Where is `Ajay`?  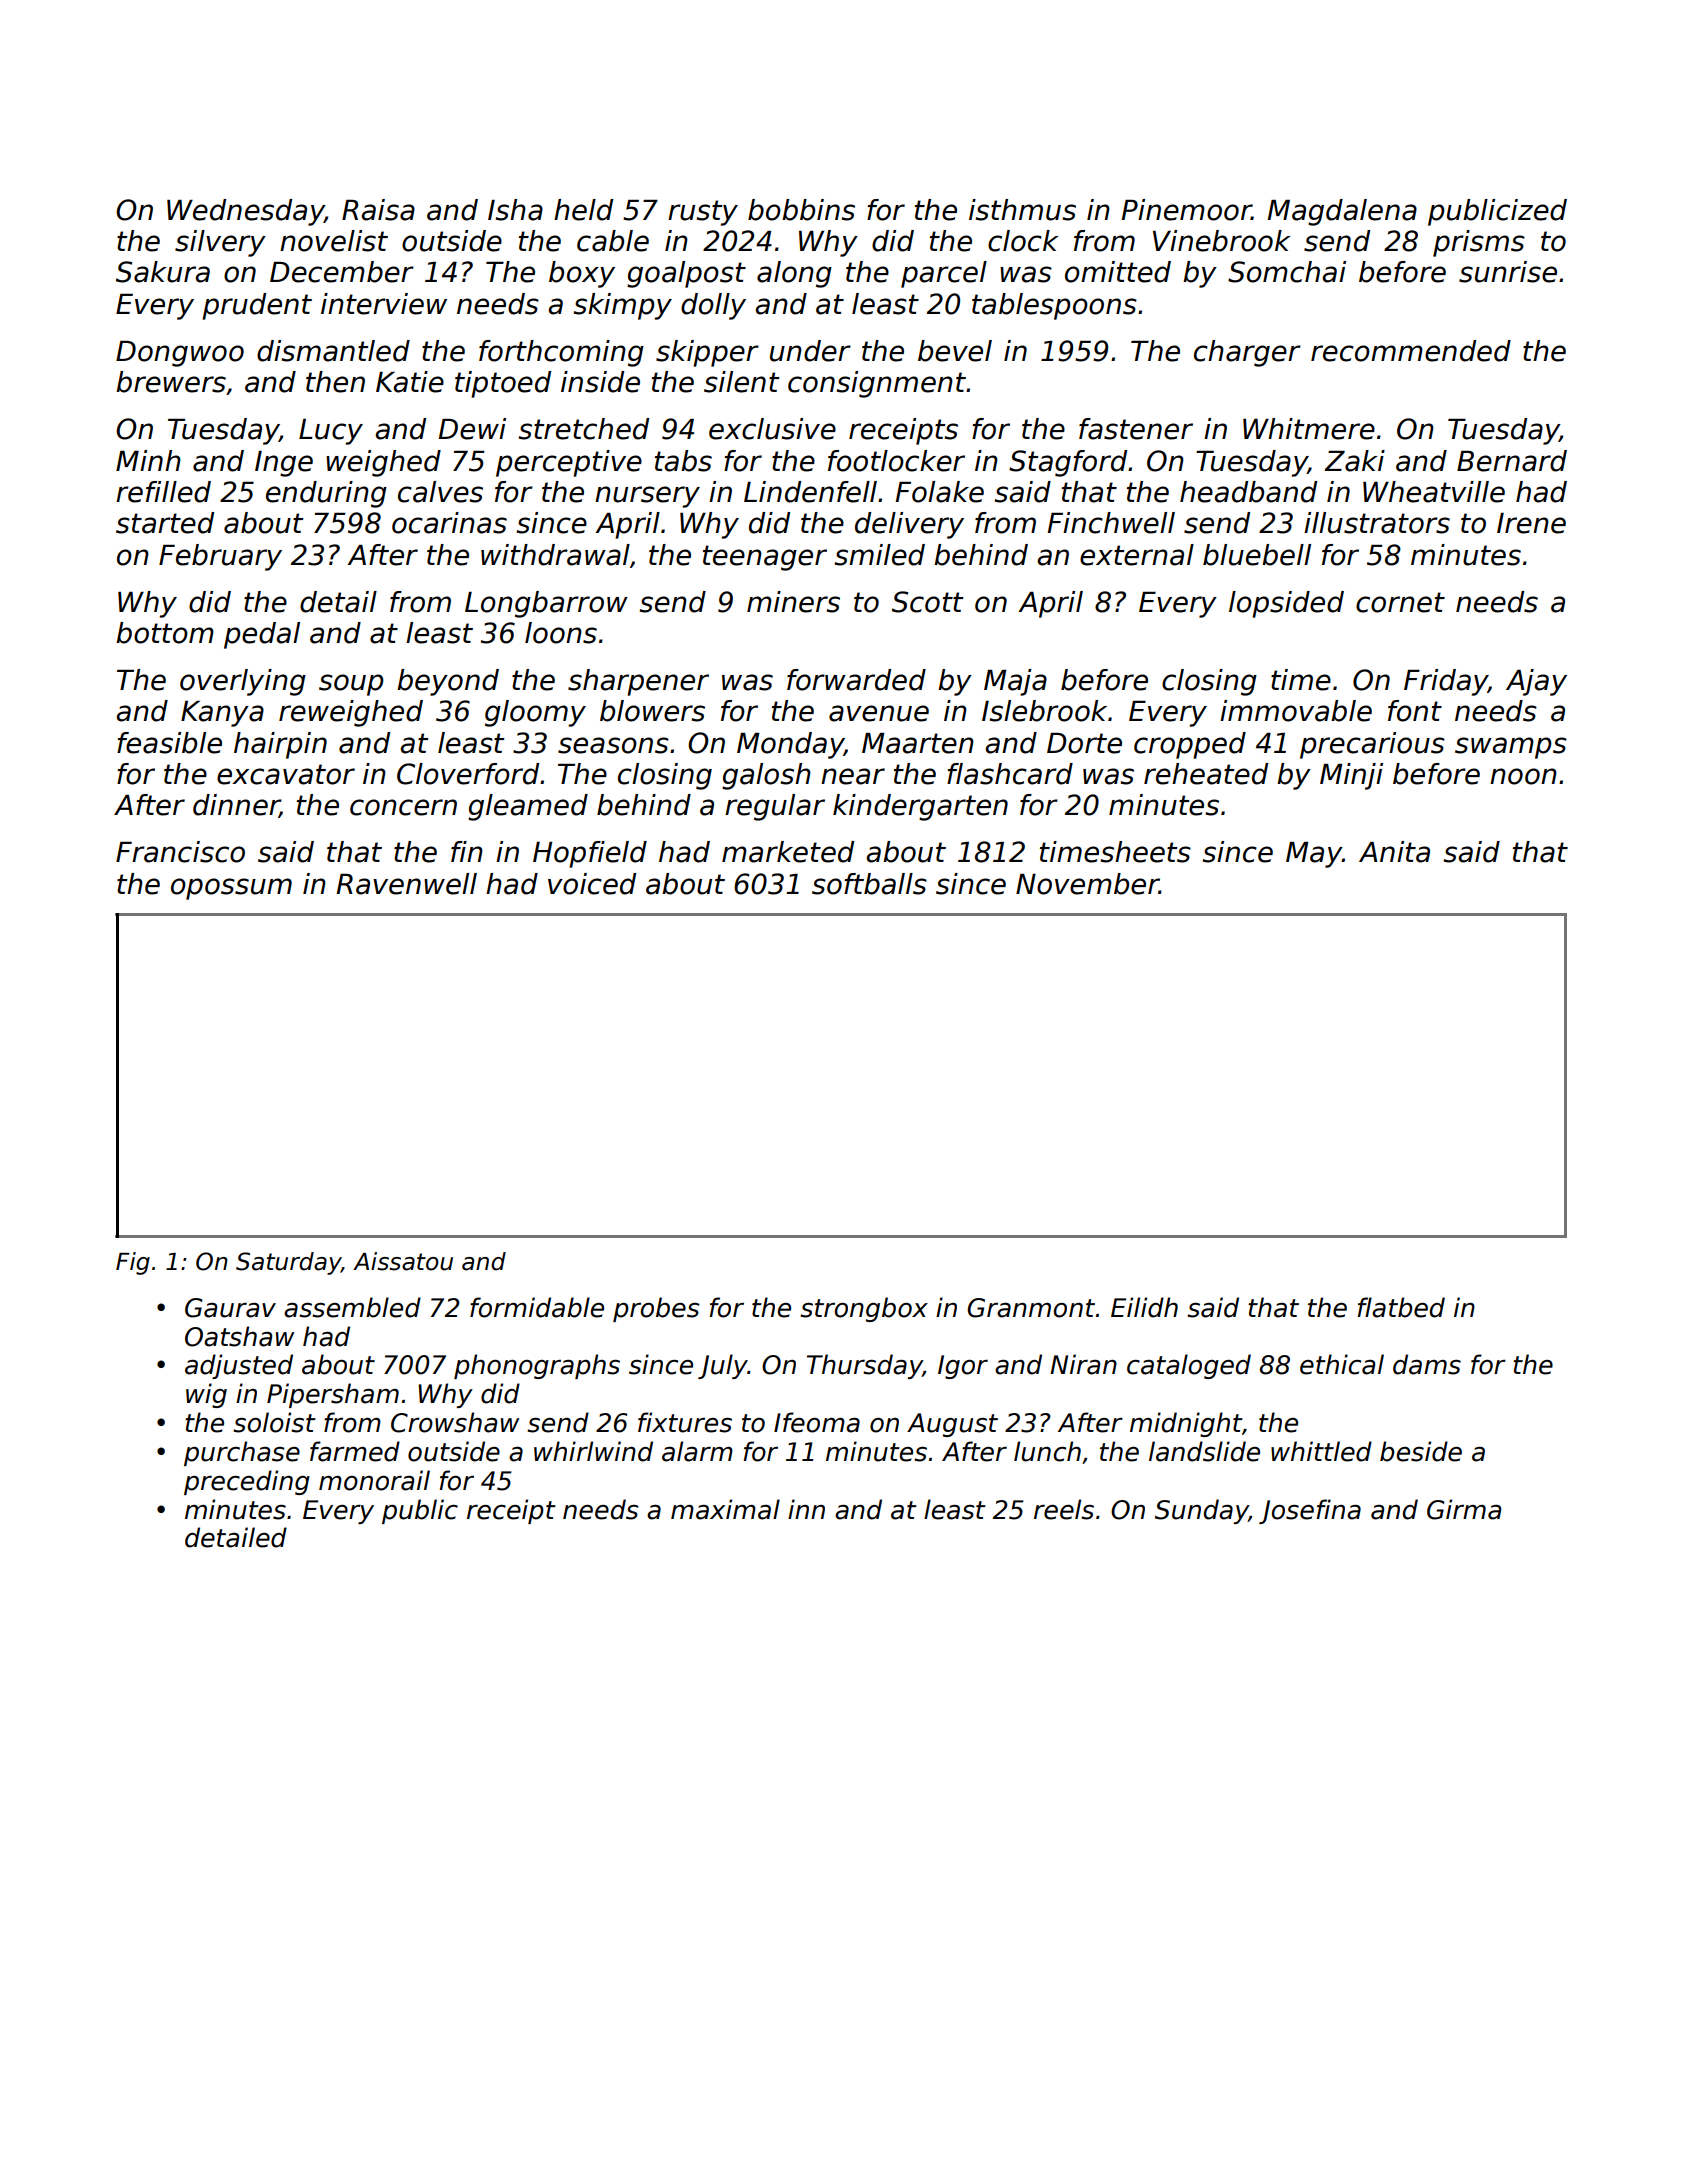
Ajay is located at coordinates (1536, 682).
